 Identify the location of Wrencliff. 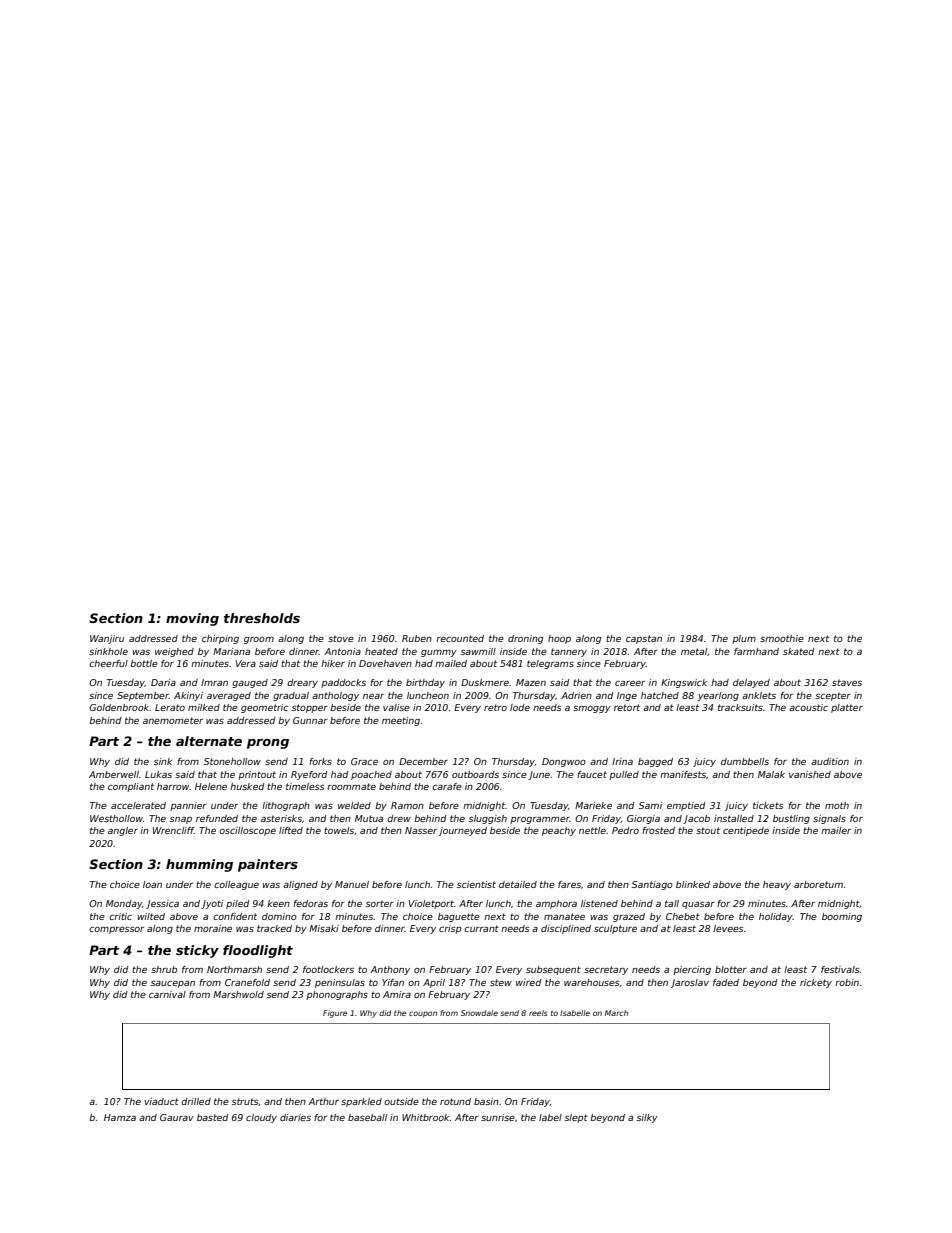
(173, 830).
